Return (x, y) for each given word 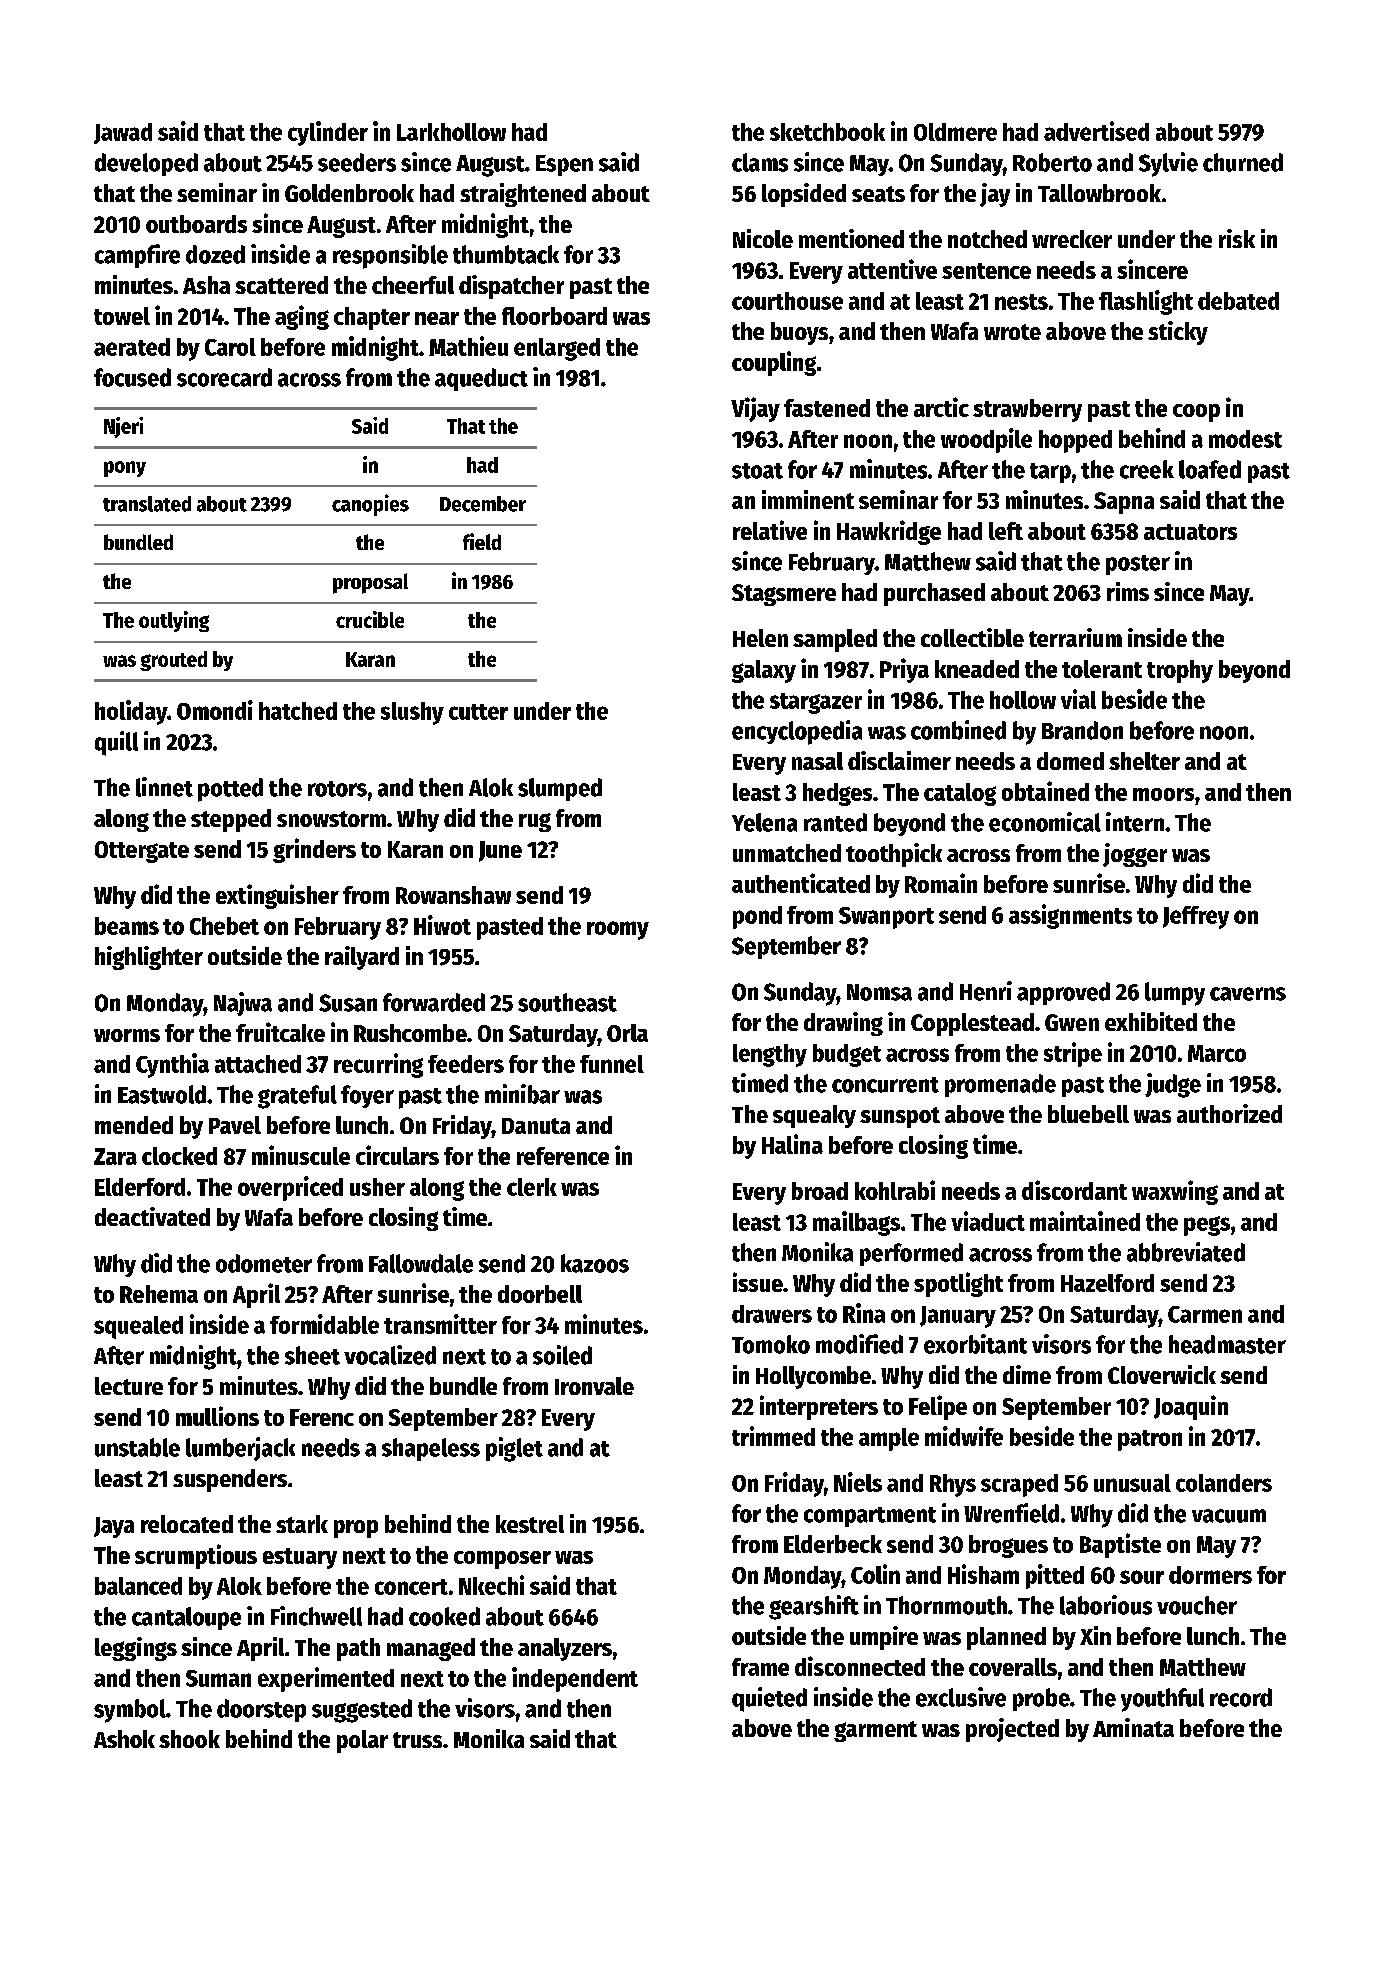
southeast (567, 1002)
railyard (362, 958)
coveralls (1013, 1667)
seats (878, 194)
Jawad (123, 133)
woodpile (986, 440)
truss (417, 1740)
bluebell (1088, 1114)
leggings (136, 1649)
